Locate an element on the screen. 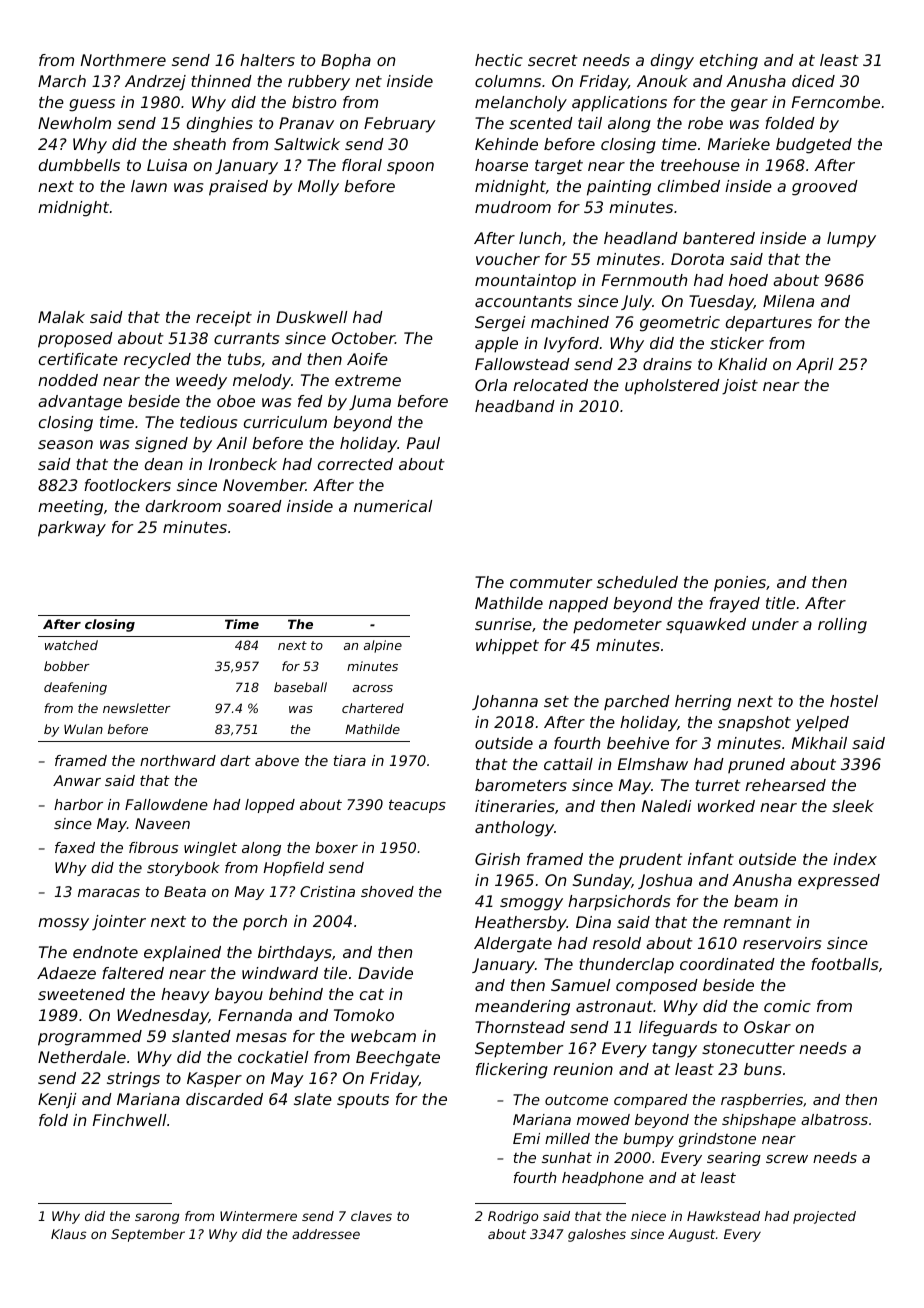 Image resolution: width=924 pixels, height=1308 pixels. numerical is located at coordinates (393, 506).
